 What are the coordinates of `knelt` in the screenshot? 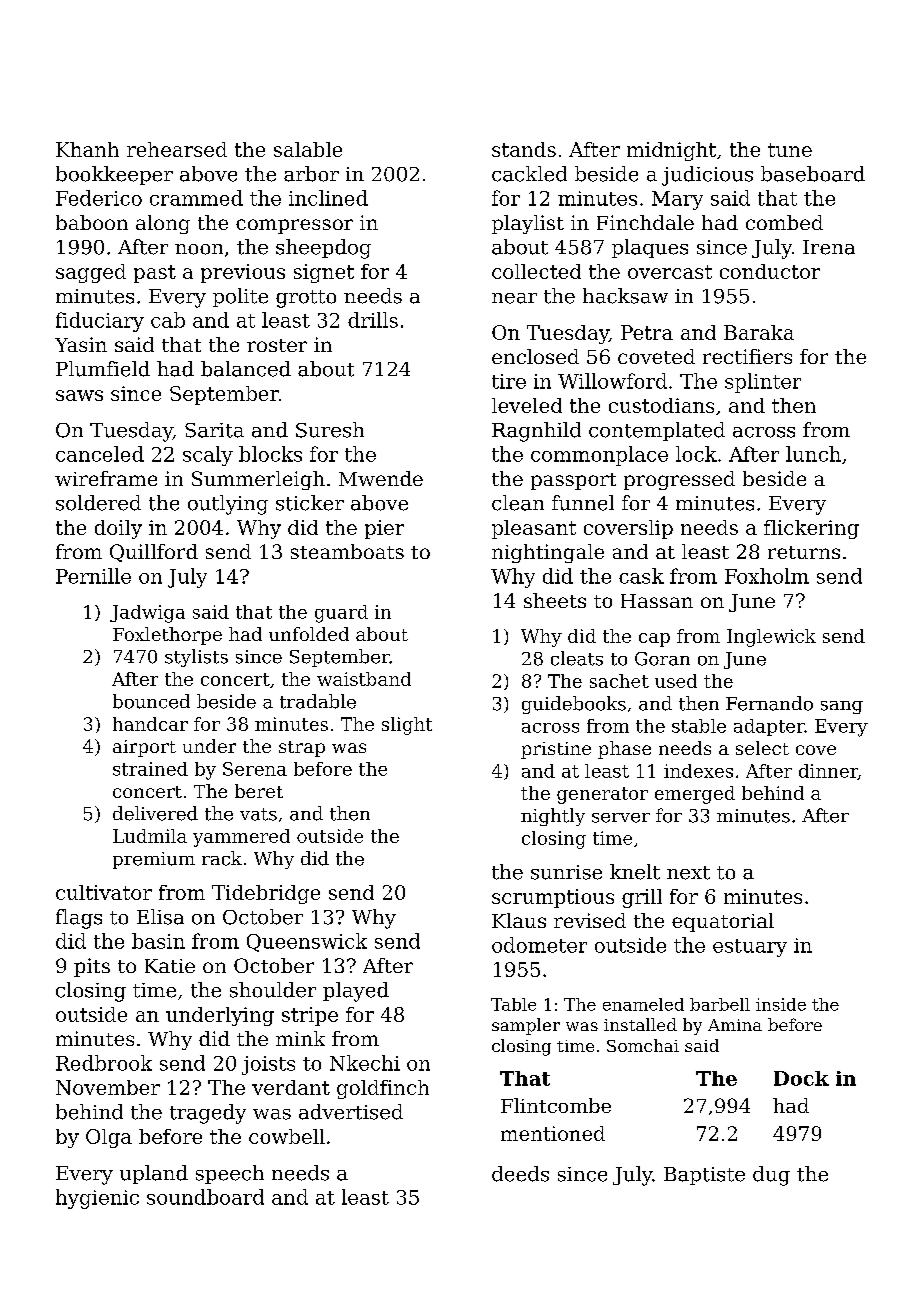 It's located at (635, 872).
